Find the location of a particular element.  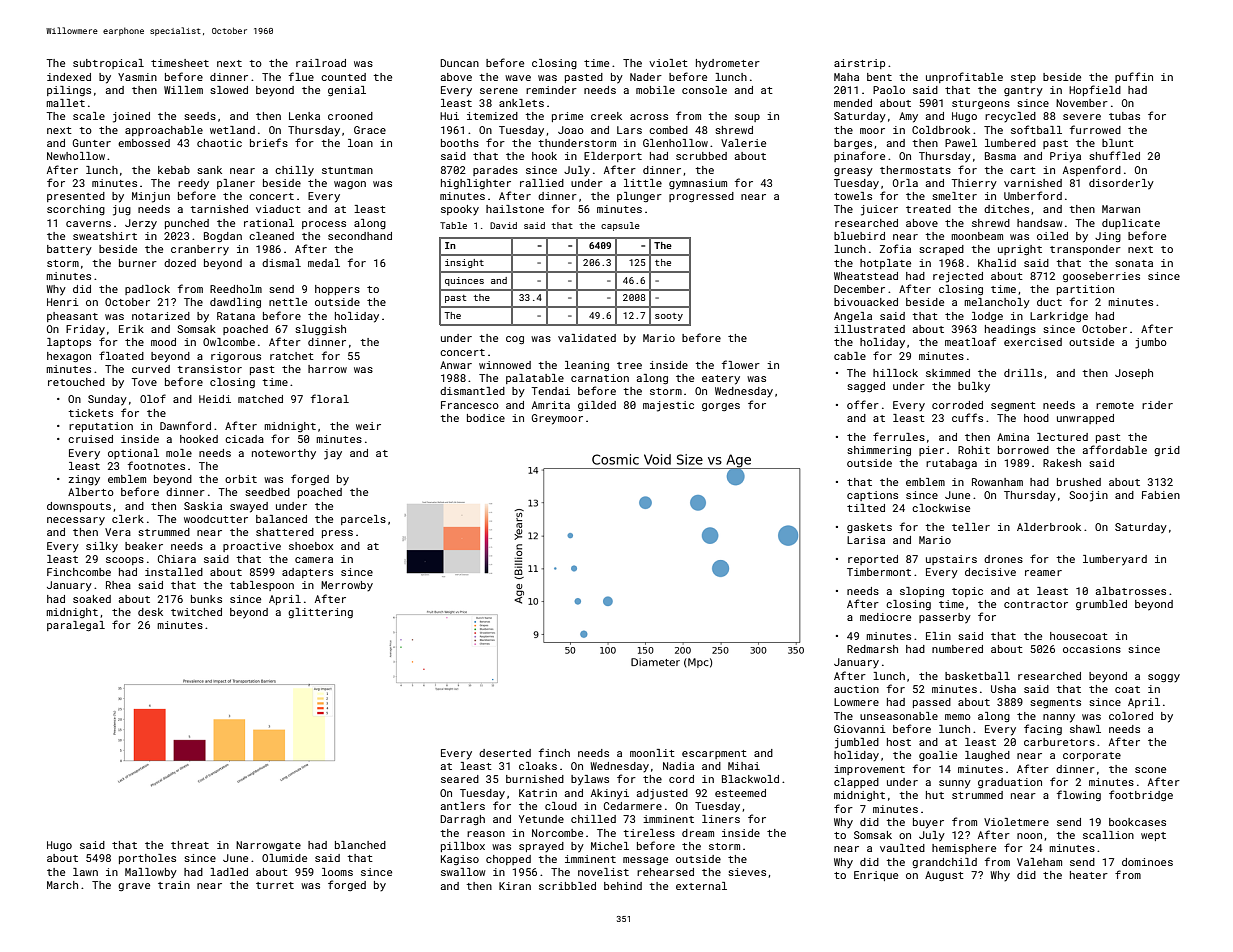

hydrometer is located at coordinates (728, 64).
